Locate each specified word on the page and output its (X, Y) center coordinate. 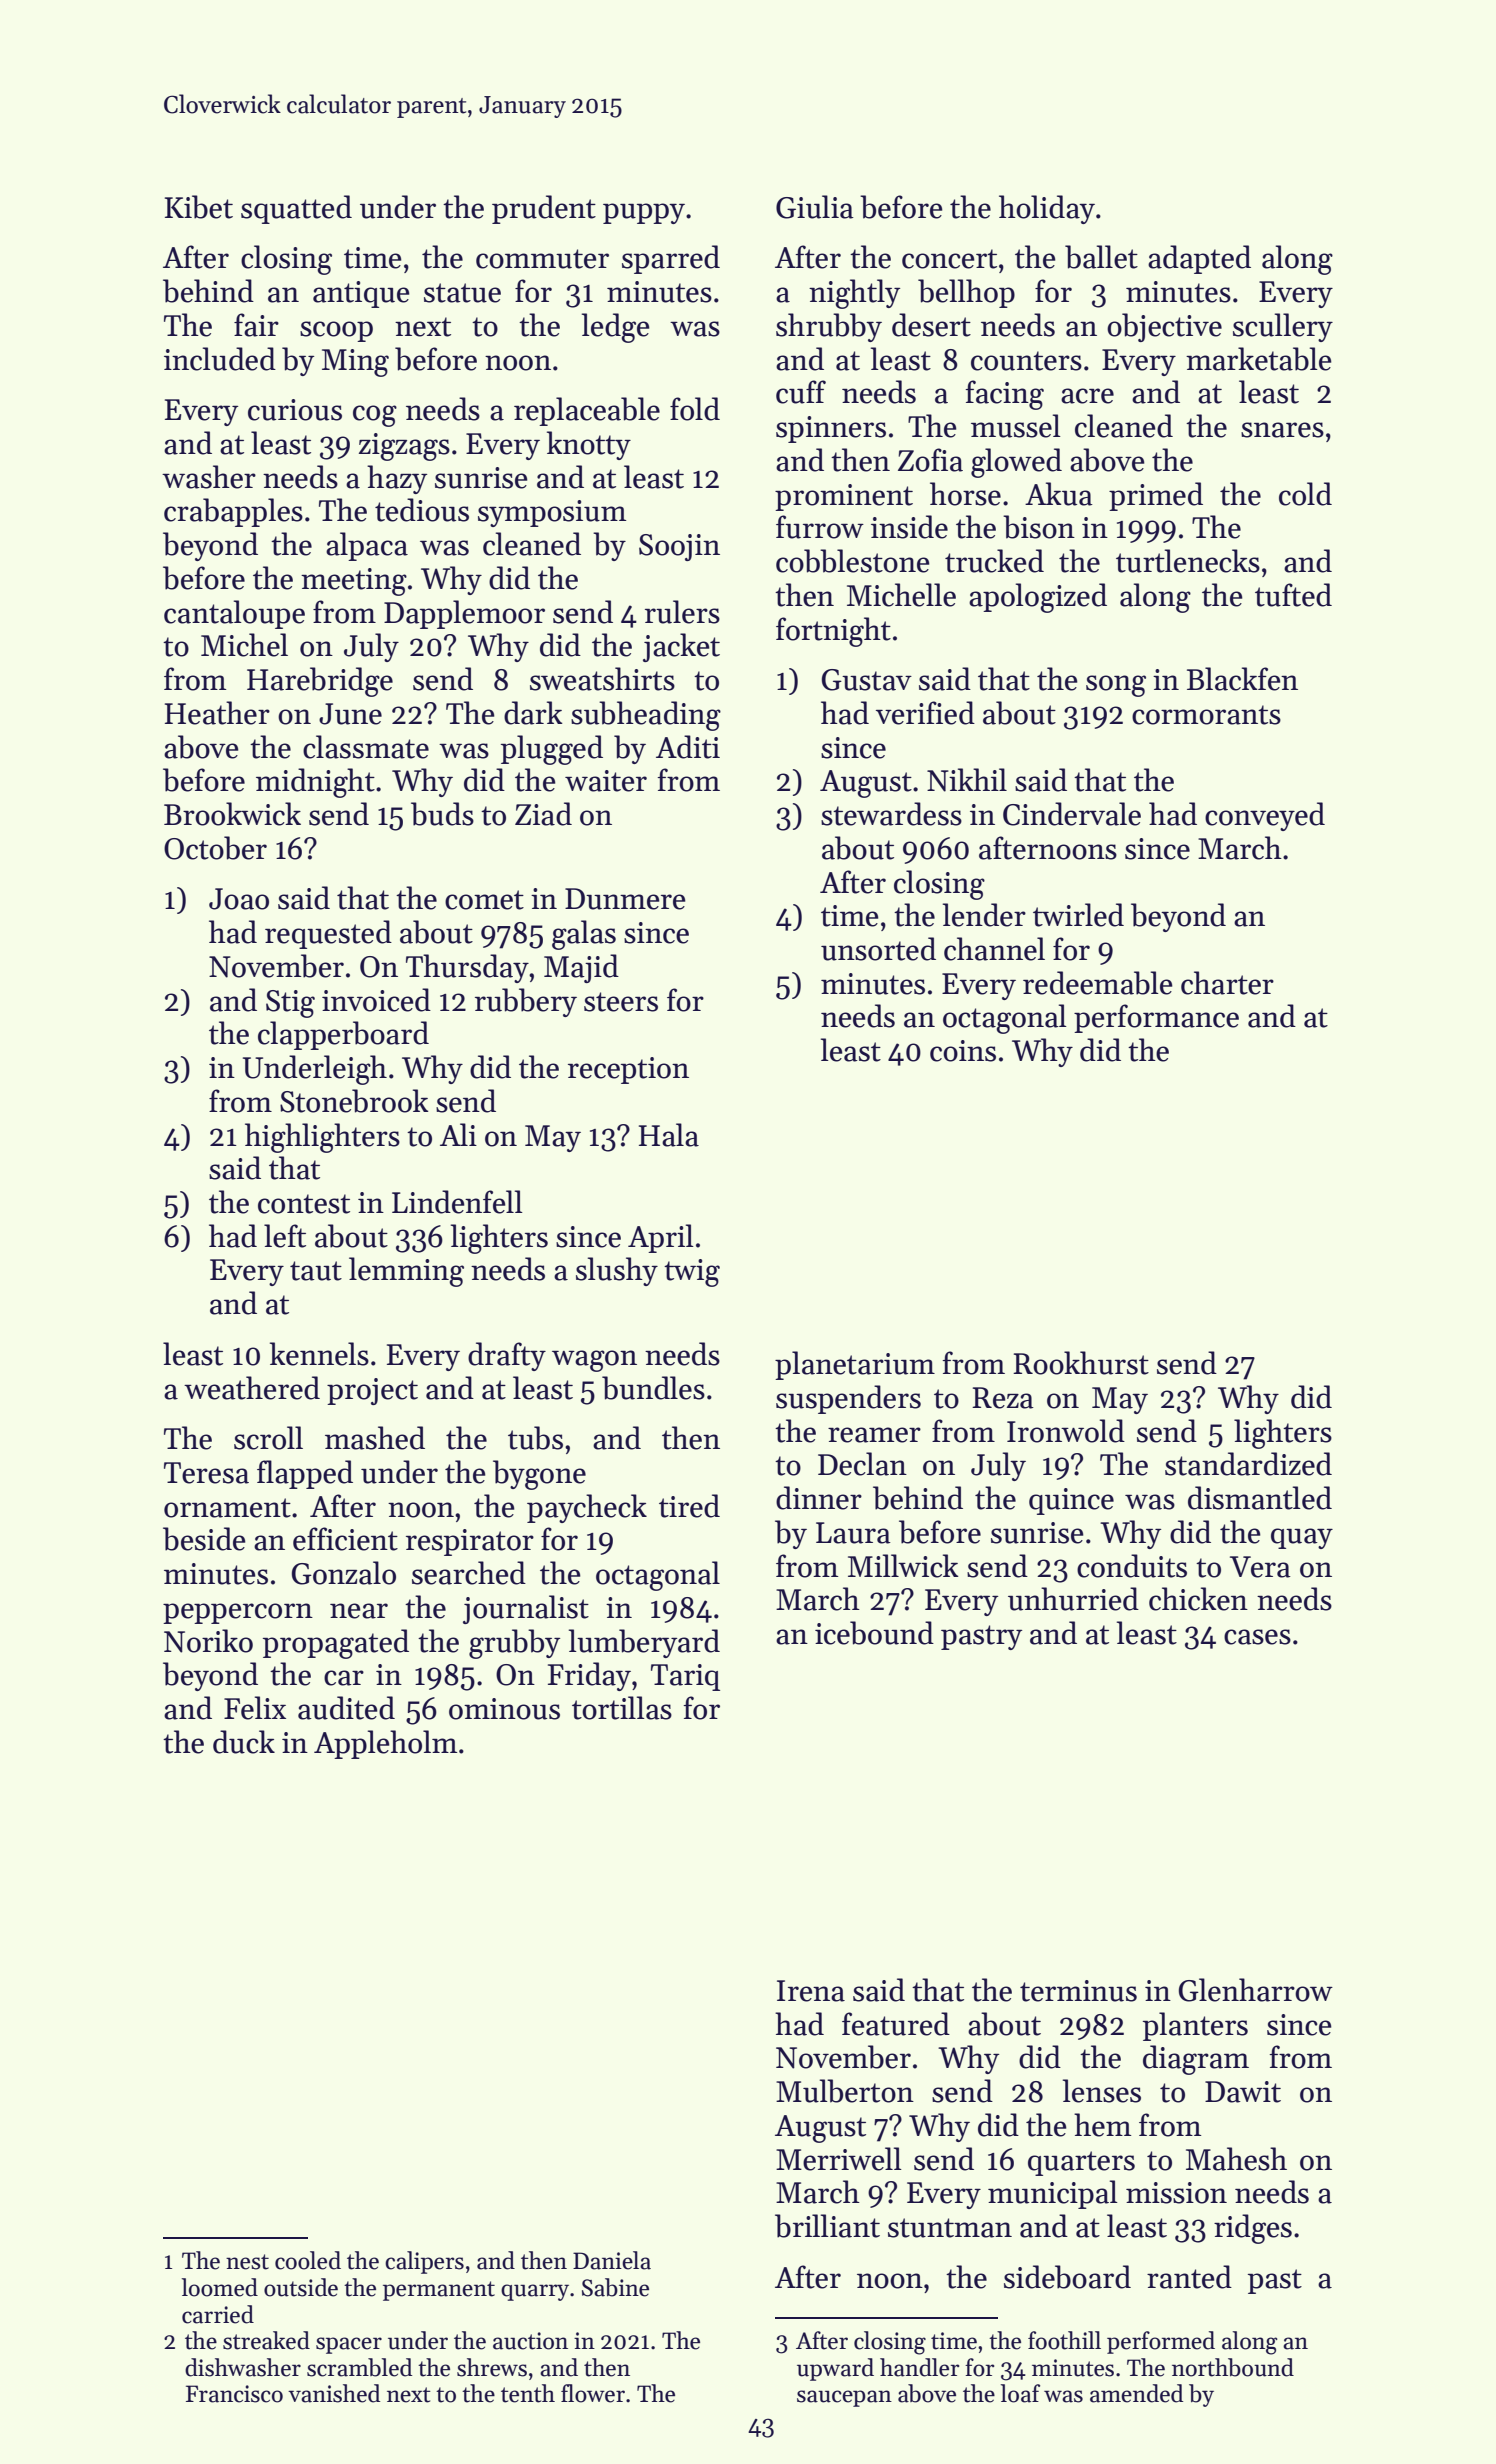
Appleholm (385, 1744)
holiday (1047, 209)
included (220, 359)
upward (835, 2369)
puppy (644, 213)
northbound (1233, 2367)
